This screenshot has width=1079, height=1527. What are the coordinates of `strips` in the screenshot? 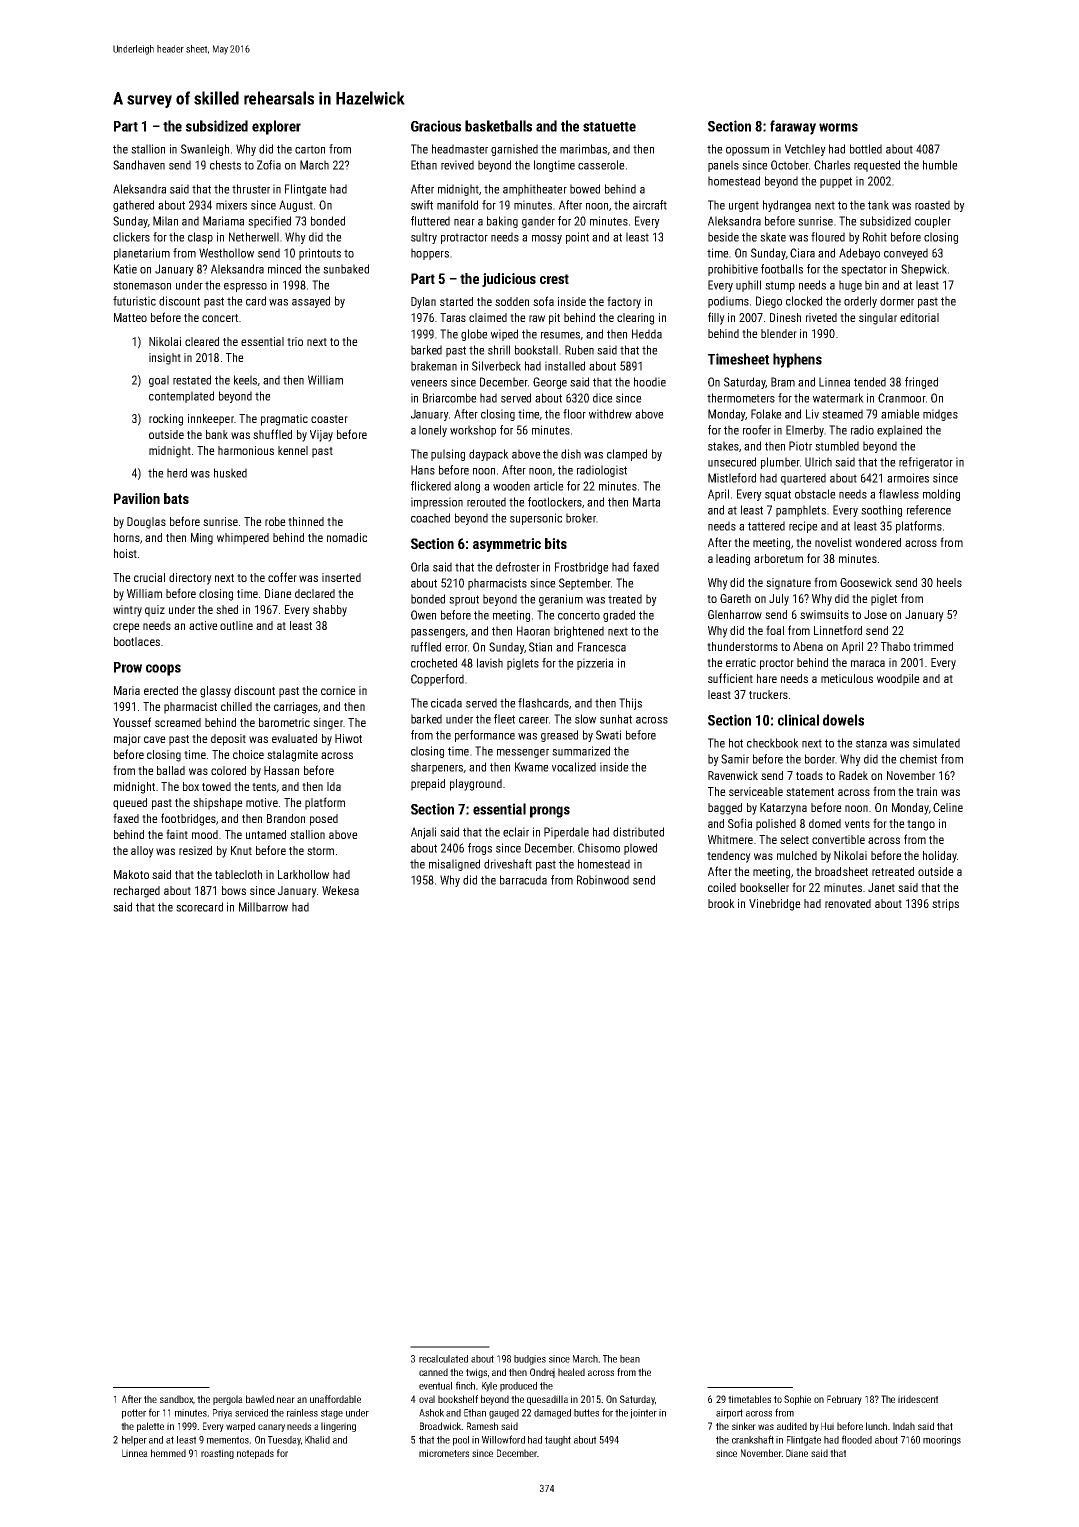 It's located at (945, 905).
